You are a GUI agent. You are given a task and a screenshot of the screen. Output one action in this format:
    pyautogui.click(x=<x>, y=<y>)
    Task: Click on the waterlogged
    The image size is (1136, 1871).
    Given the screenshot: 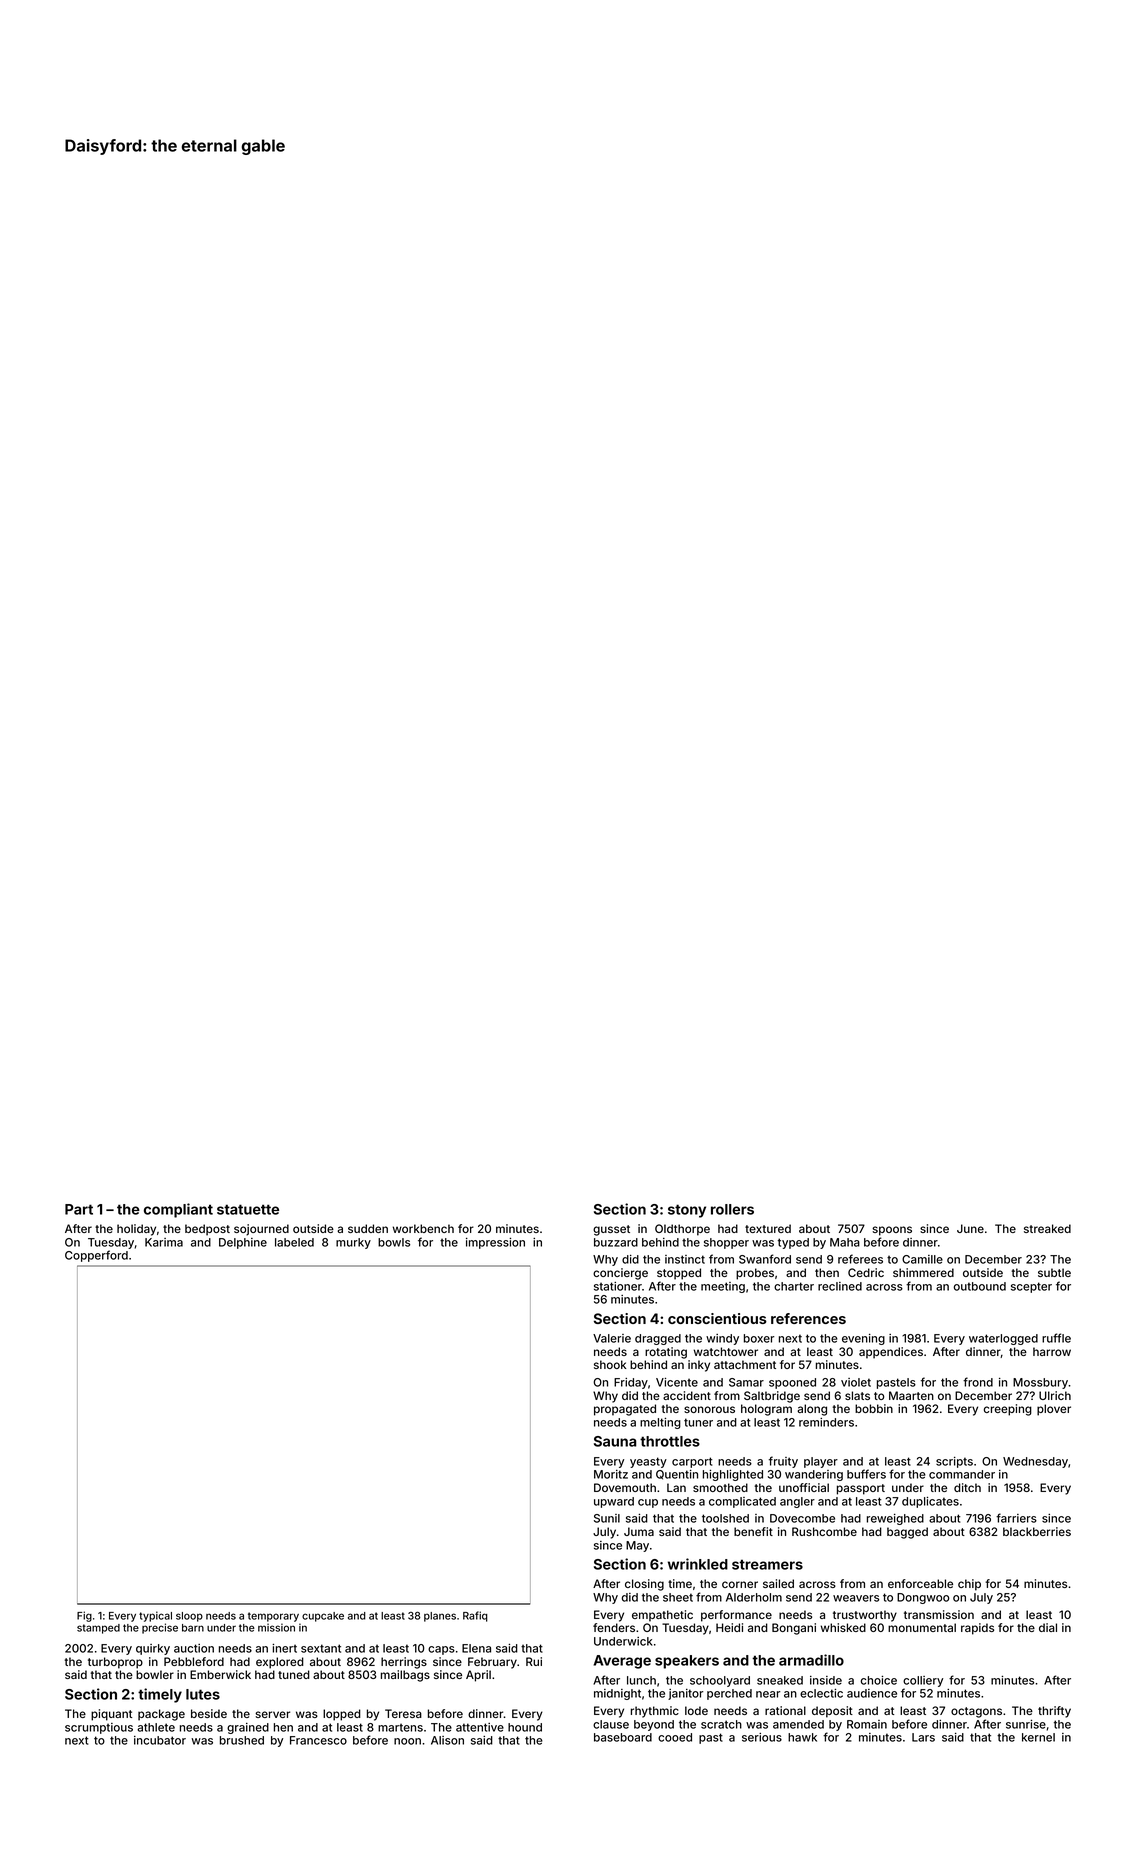 What is the action you would take?
    pyautogui.click(x=1003, y=1339)
